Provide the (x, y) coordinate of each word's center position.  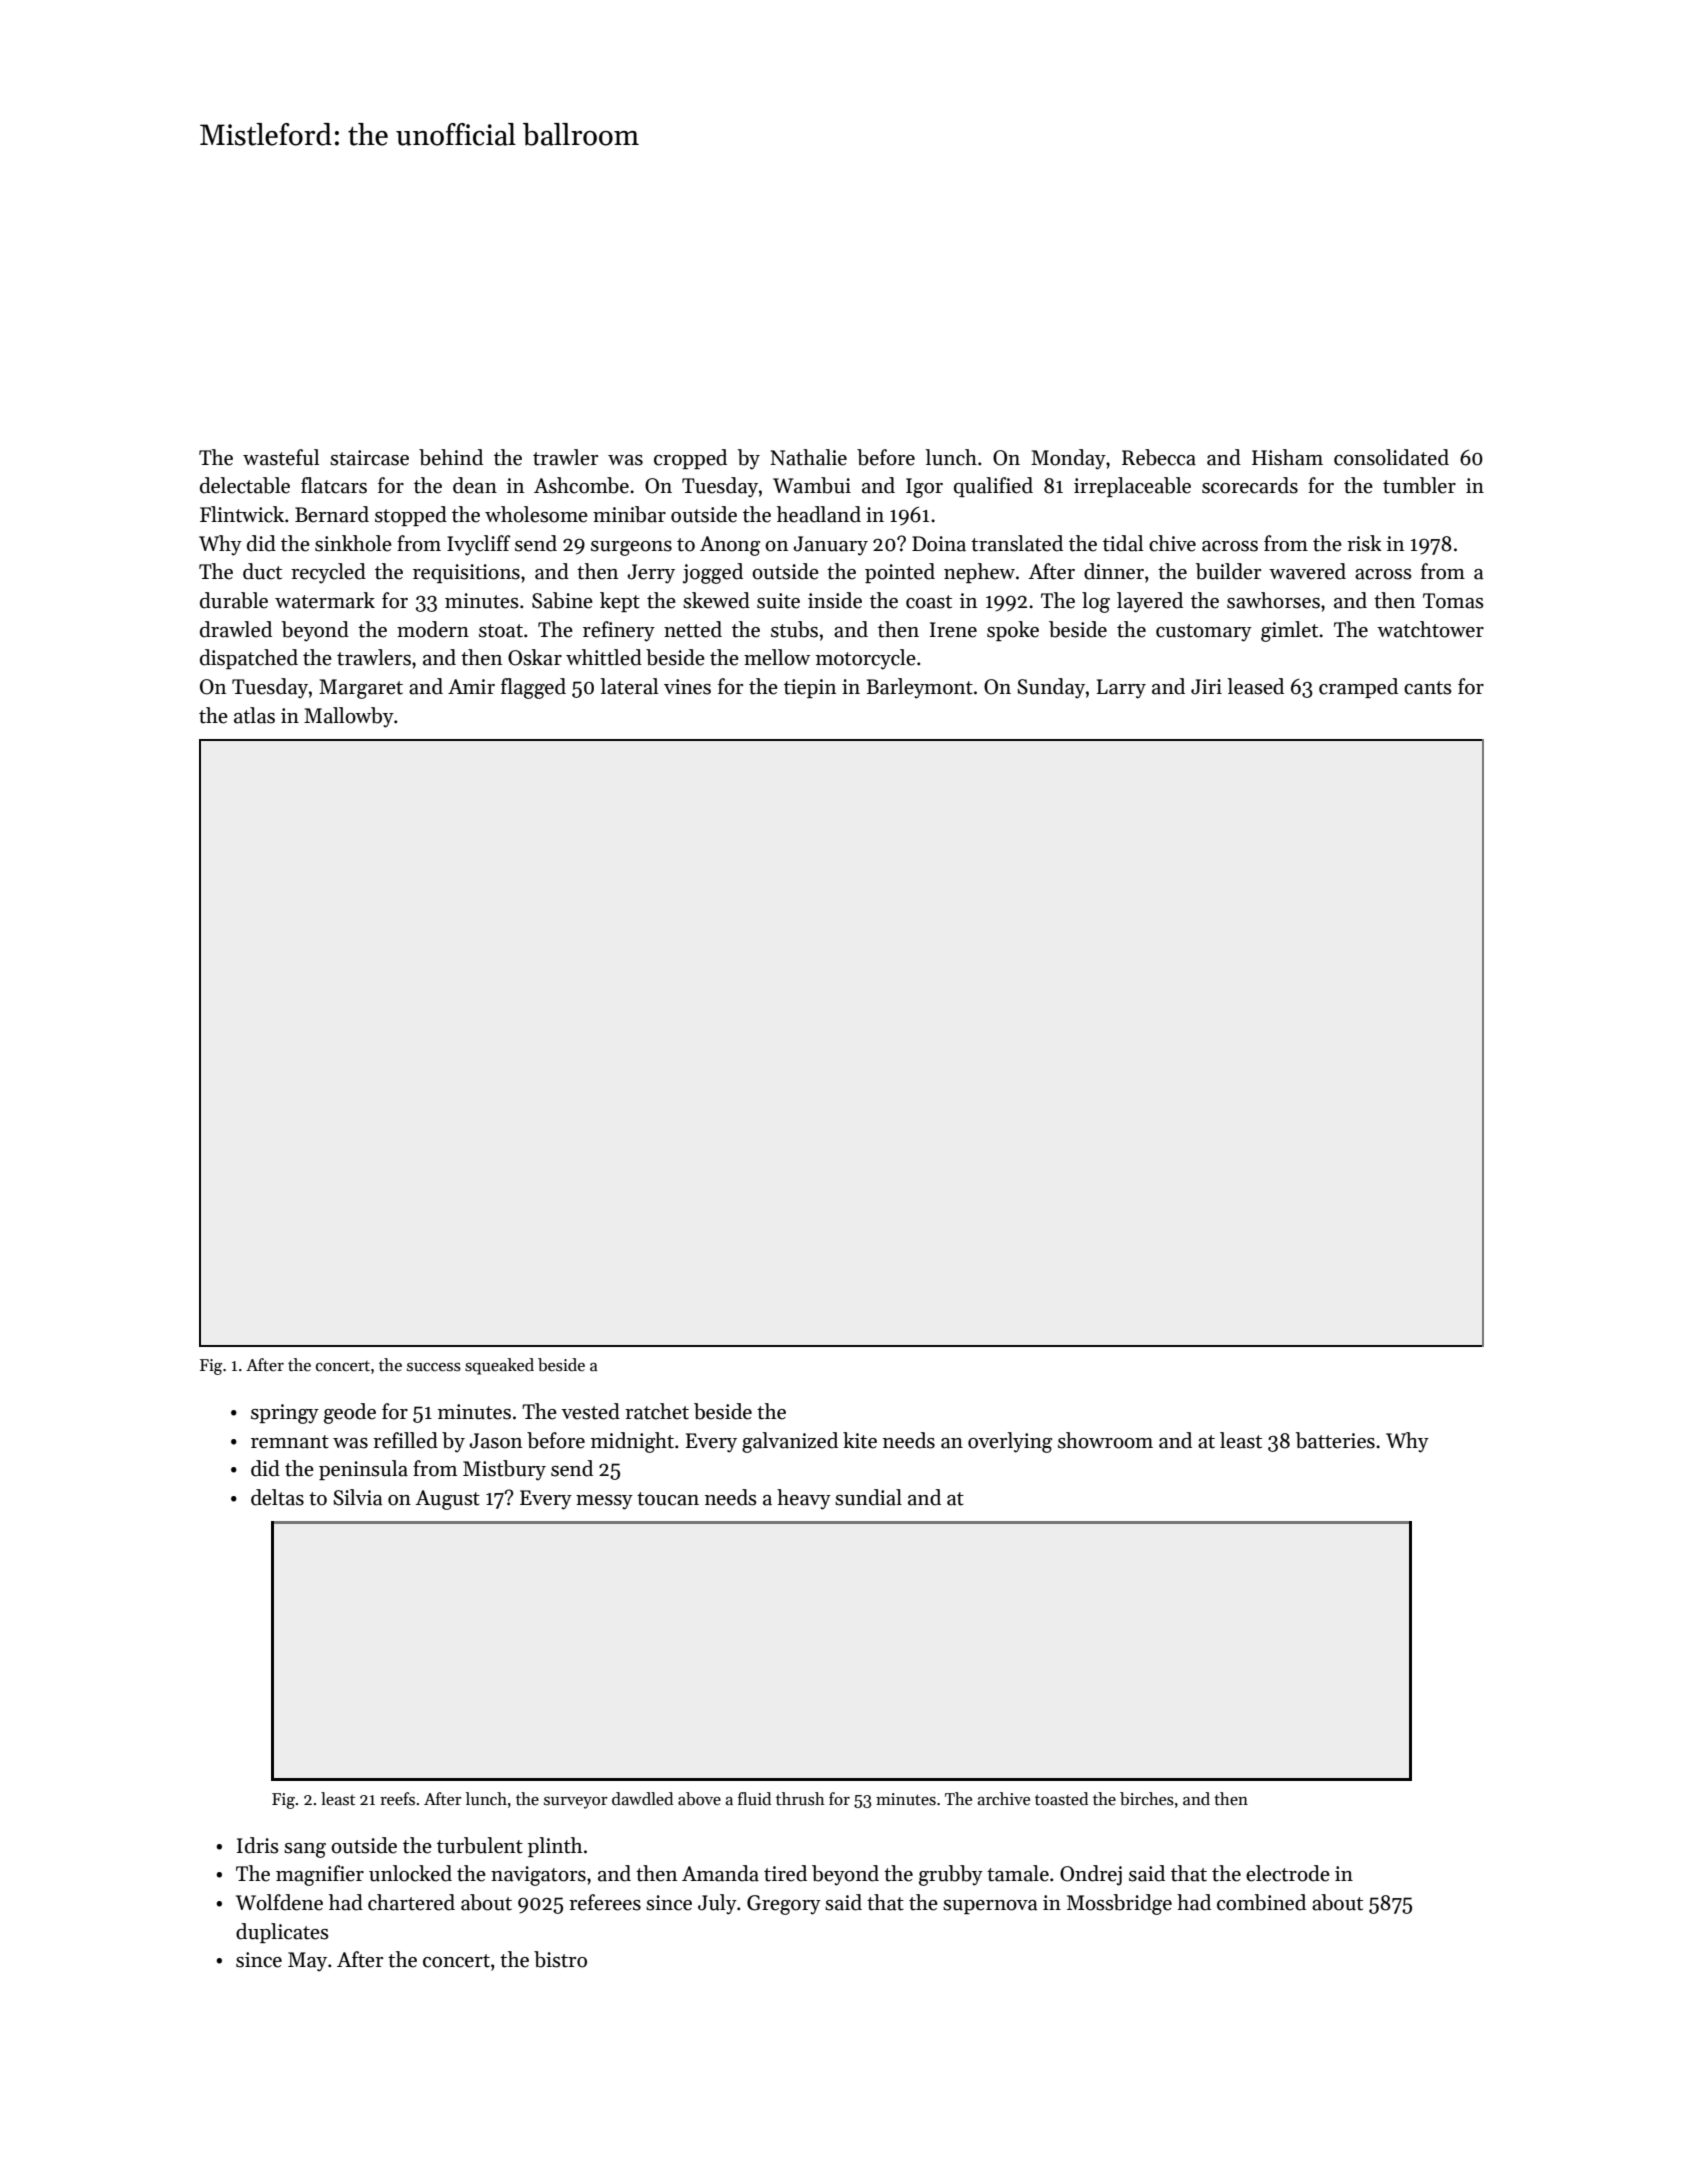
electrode (1288, 1873)
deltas (277, 1497)
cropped (690, 459)
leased (1255, 686)
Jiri (1206, 687)
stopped (411, 516)
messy (604, 1502)
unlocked (410, 1873)
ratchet (657, 1411)
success (434, 1367)
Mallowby (349, 717)
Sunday (1051, 688)
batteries (1335, 1440)
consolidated (1391, 457)
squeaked (499, 1366)
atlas (254, 715)
